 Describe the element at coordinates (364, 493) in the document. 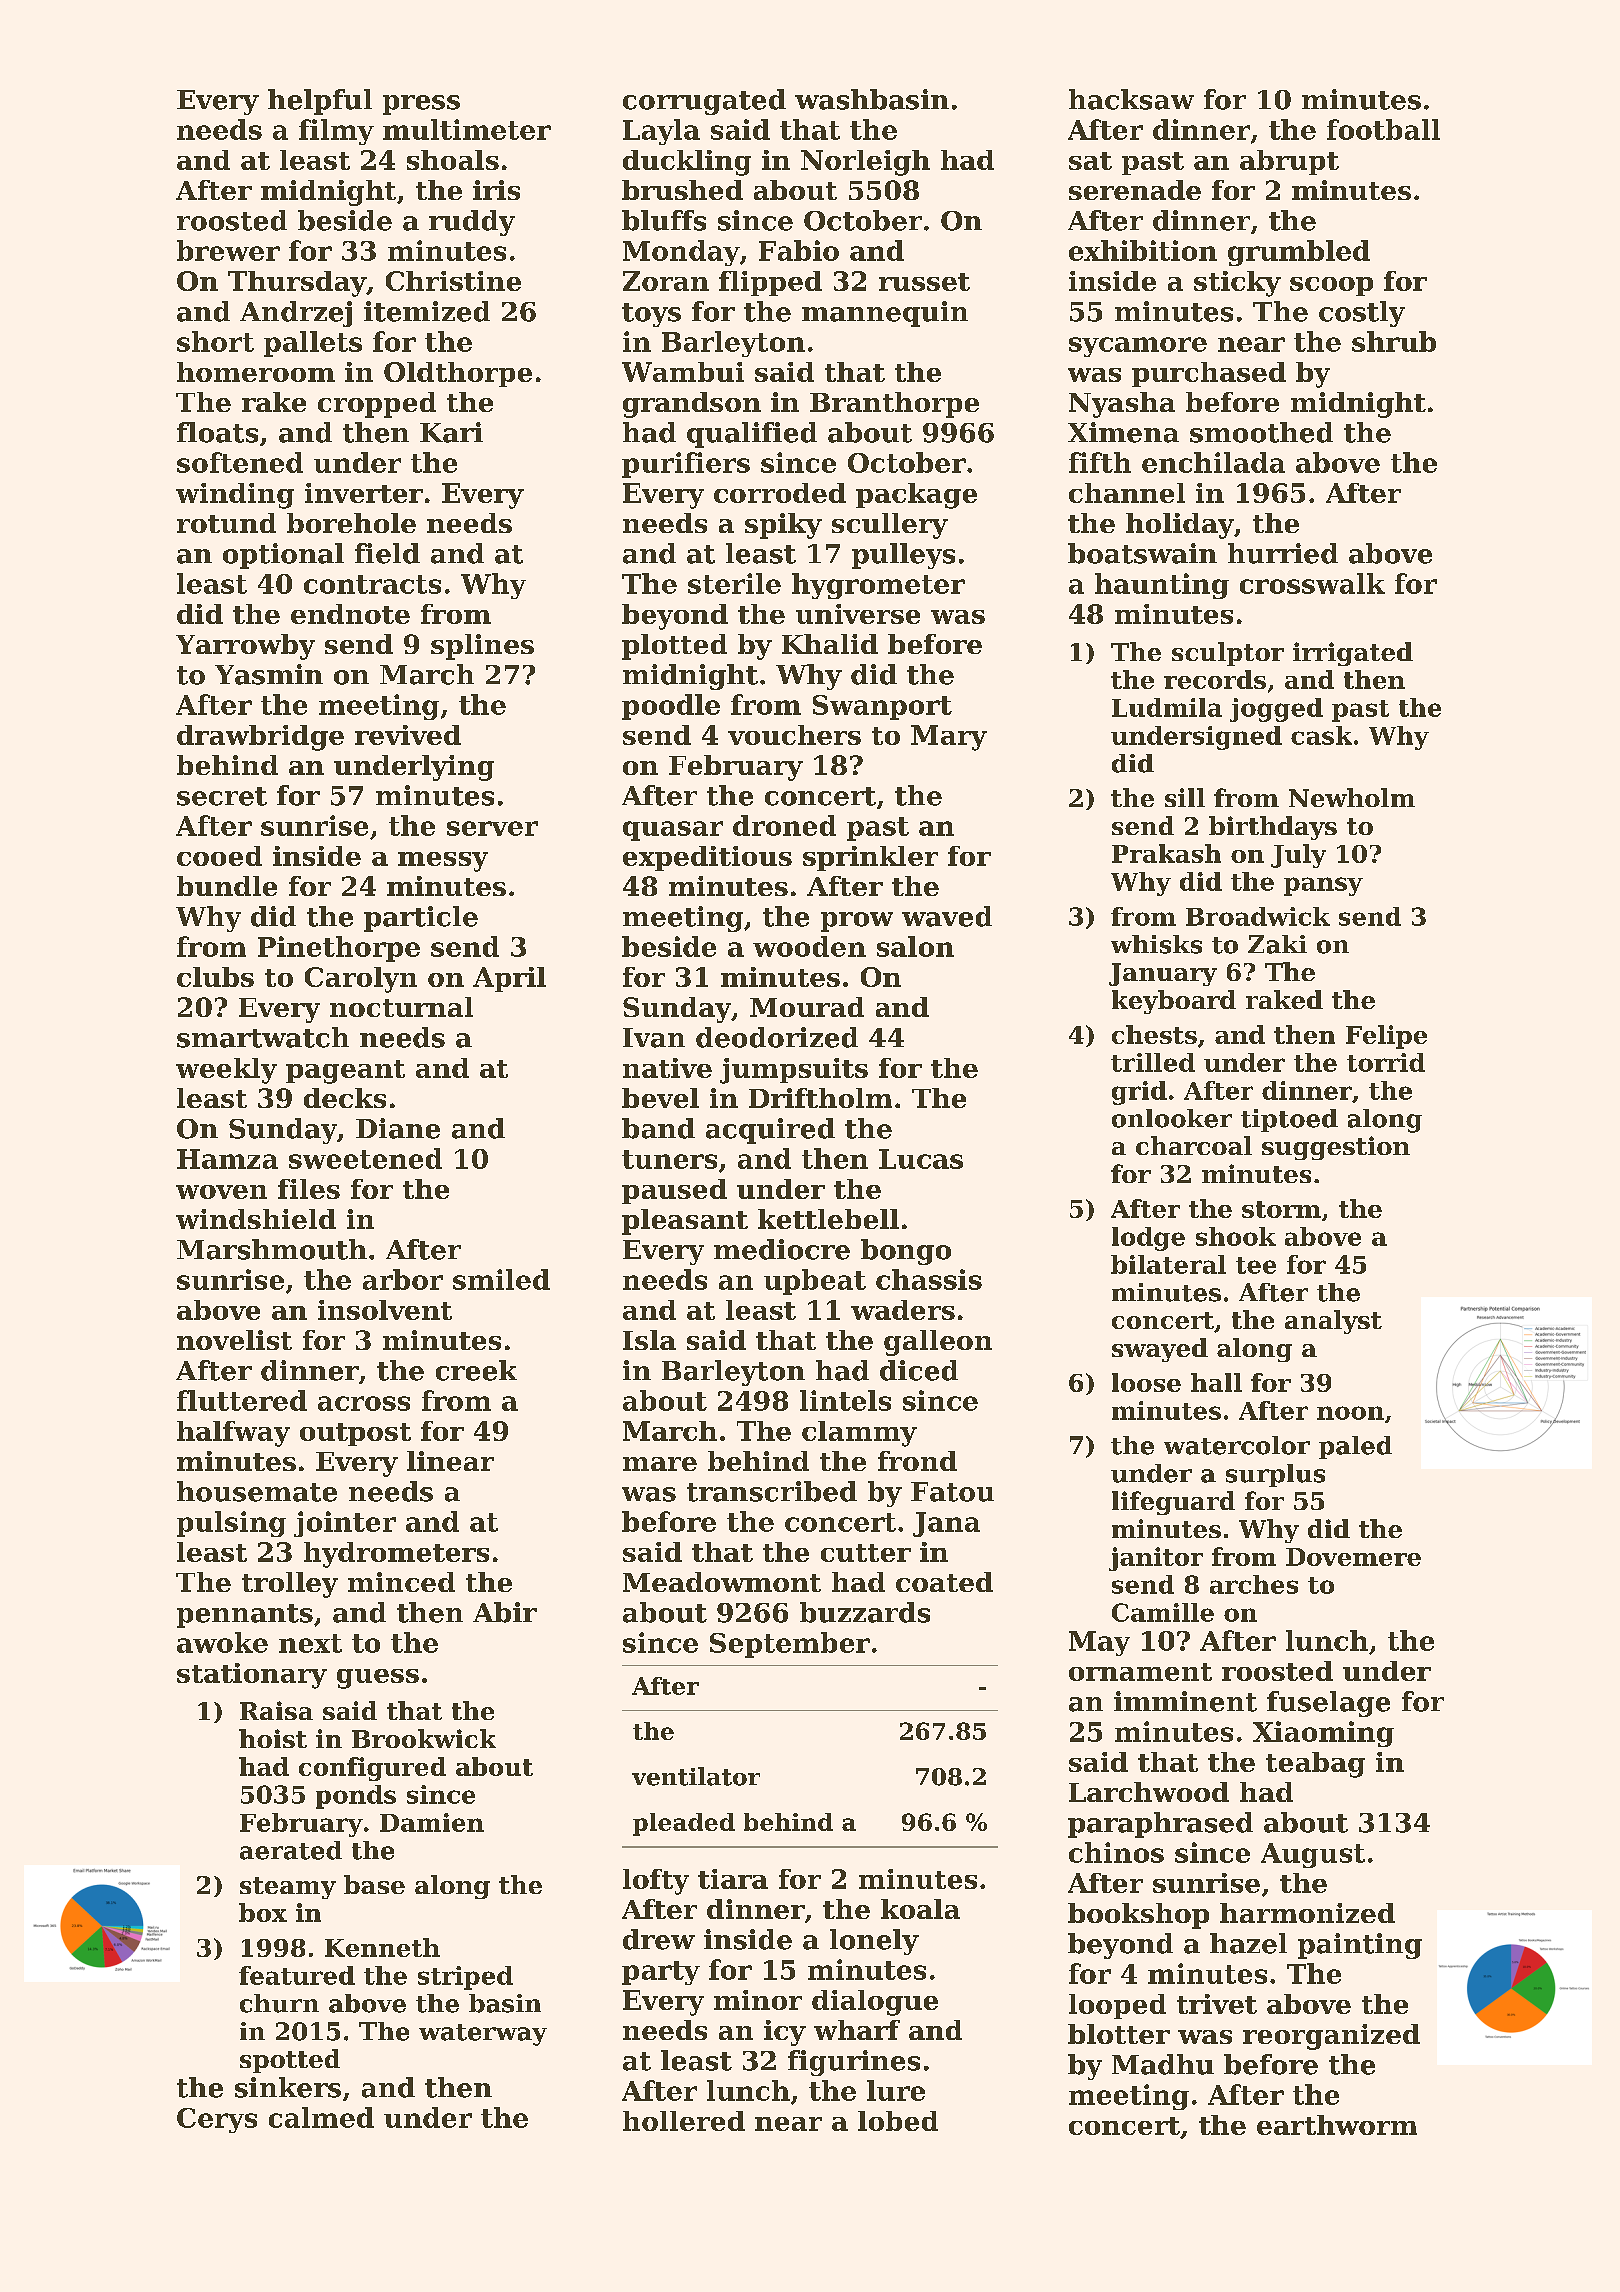

I see `inverter` at that location.
